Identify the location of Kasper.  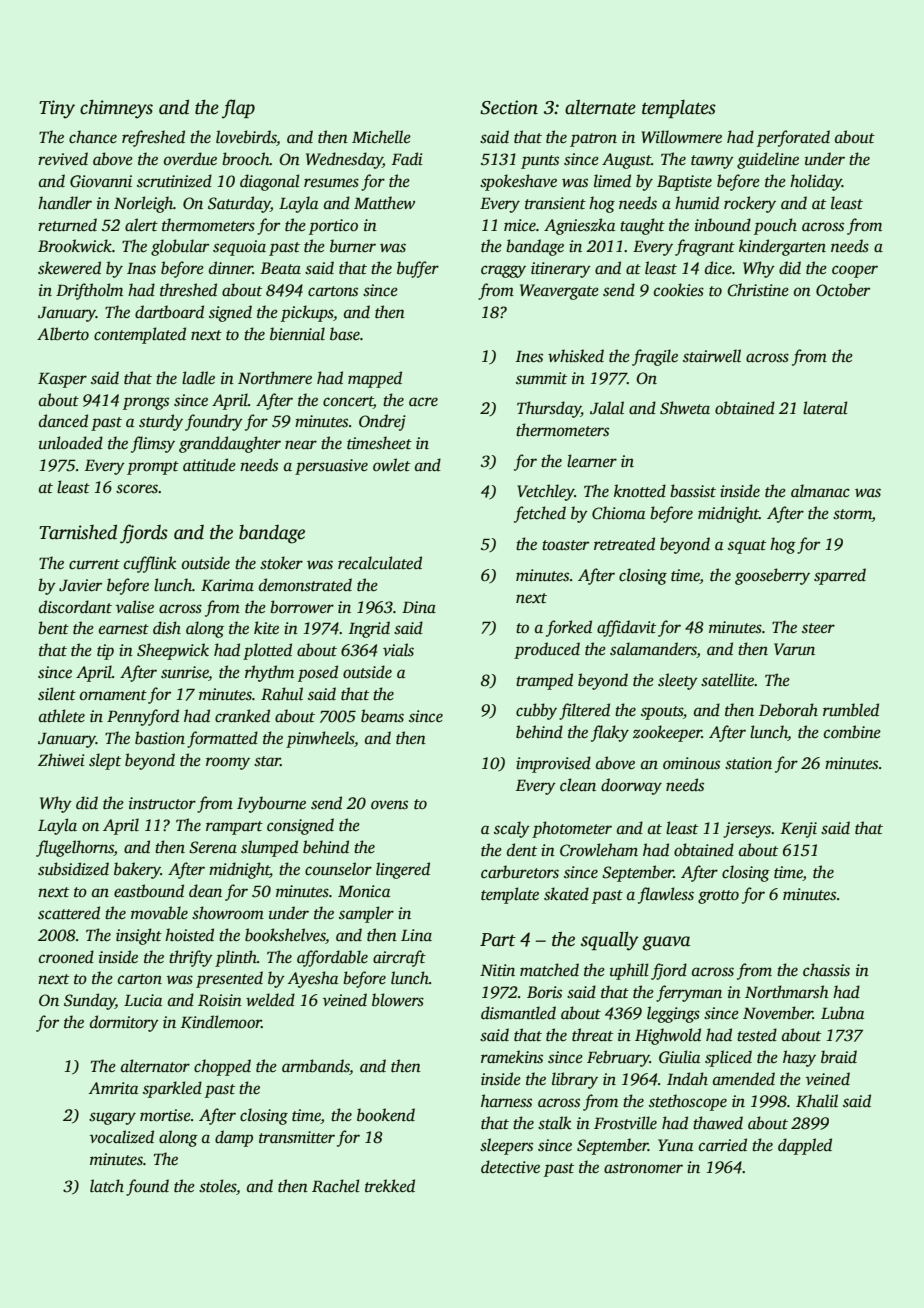
(62, 380).
